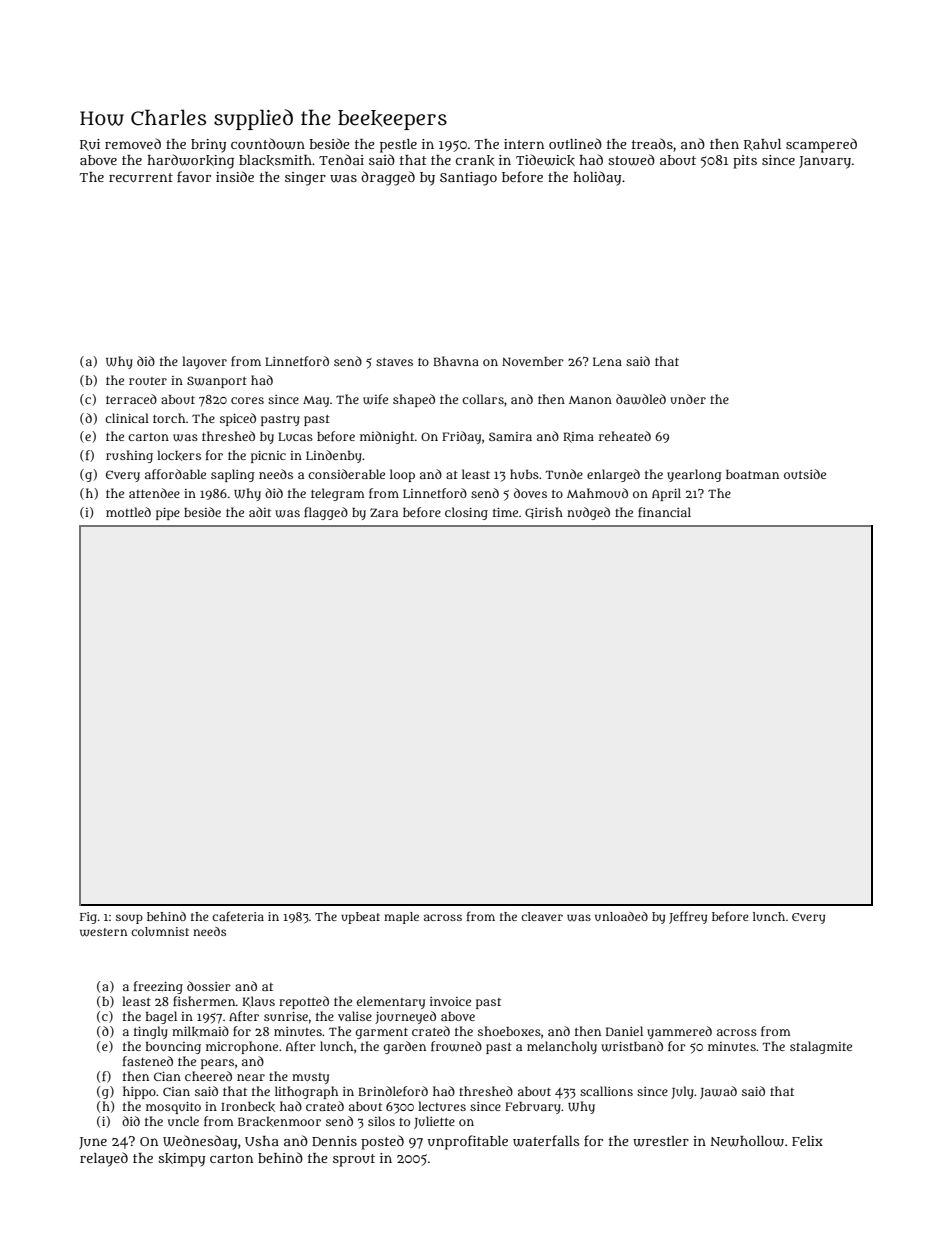 This document has width=952, height=1233. Describe the element at coordinates (542, 916) in the document. I see `cleaver` at that location.
